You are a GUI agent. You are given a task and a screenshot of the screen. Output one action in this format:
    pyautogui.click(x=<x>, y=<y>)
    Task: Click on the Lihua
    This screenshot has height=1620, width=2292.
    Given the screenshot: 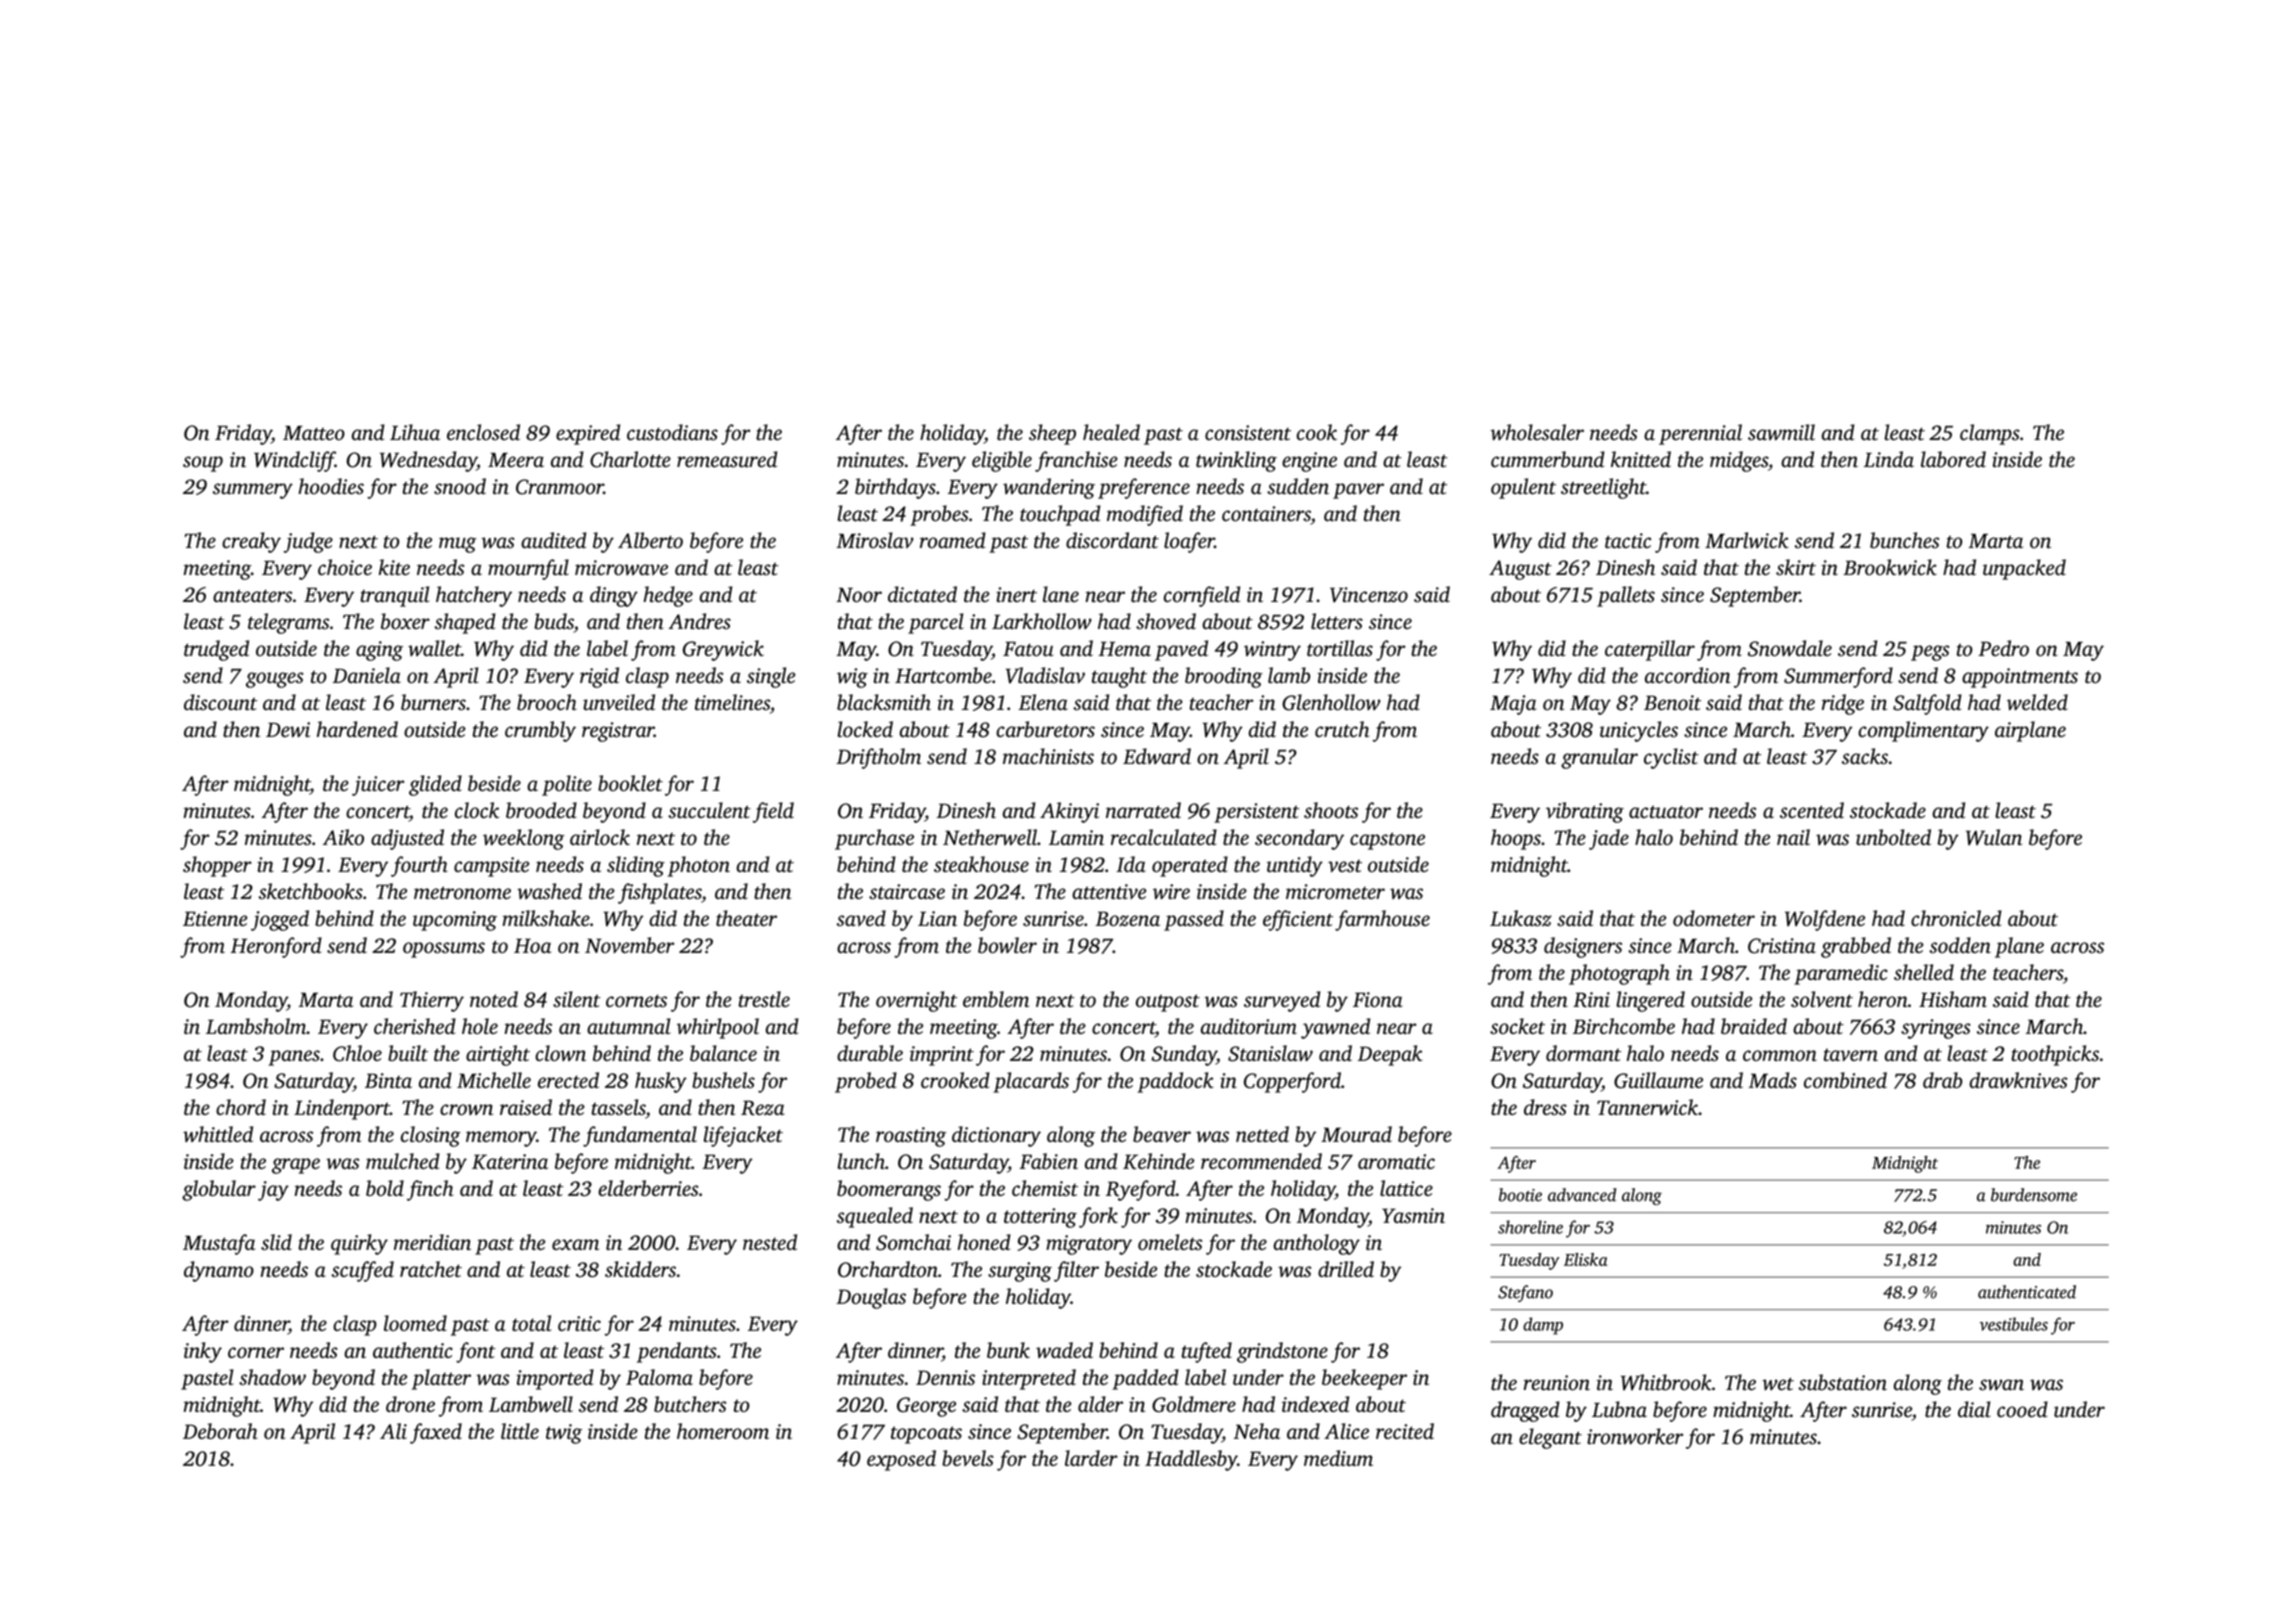 What is the action you would take?
    pyautogui.click(x=415, y=432)
